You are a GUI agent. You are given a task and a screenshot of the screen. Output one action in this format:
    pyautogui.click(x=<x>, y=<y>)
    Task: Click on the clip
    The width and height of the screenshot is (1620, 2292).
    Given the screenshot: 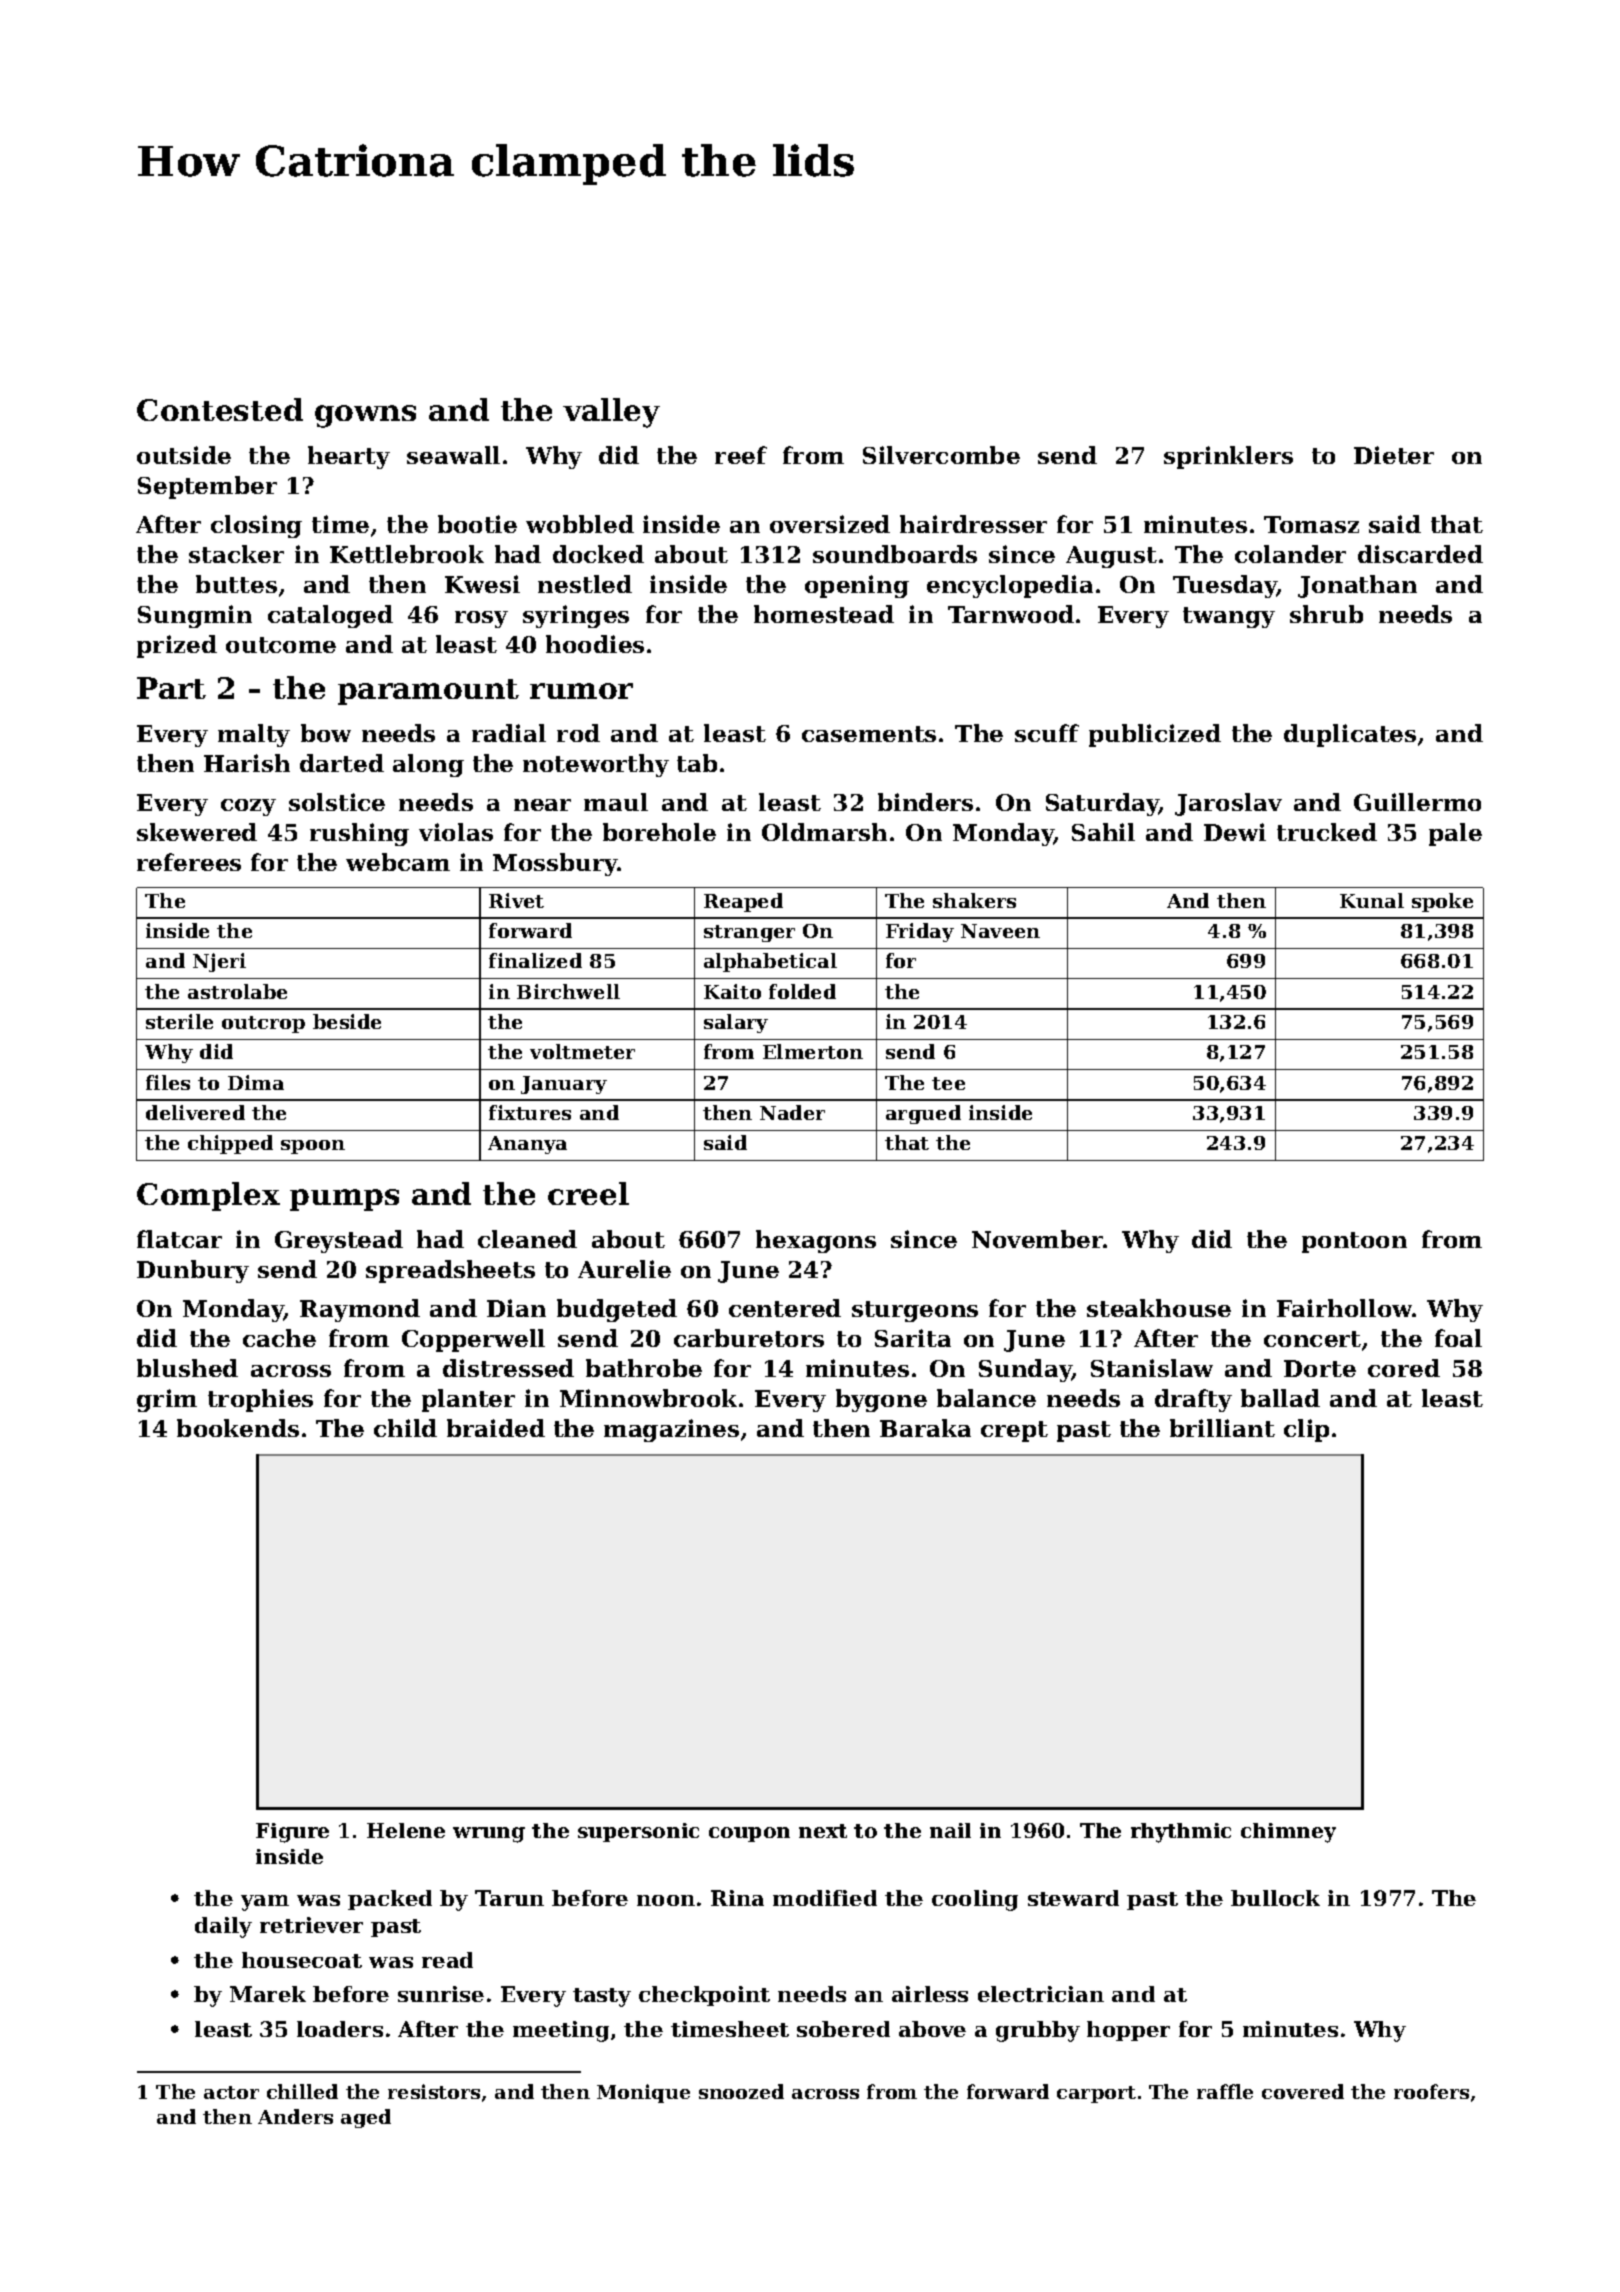 What is the action you would take?
    pyautogui.click(x=1306, y=1430)
